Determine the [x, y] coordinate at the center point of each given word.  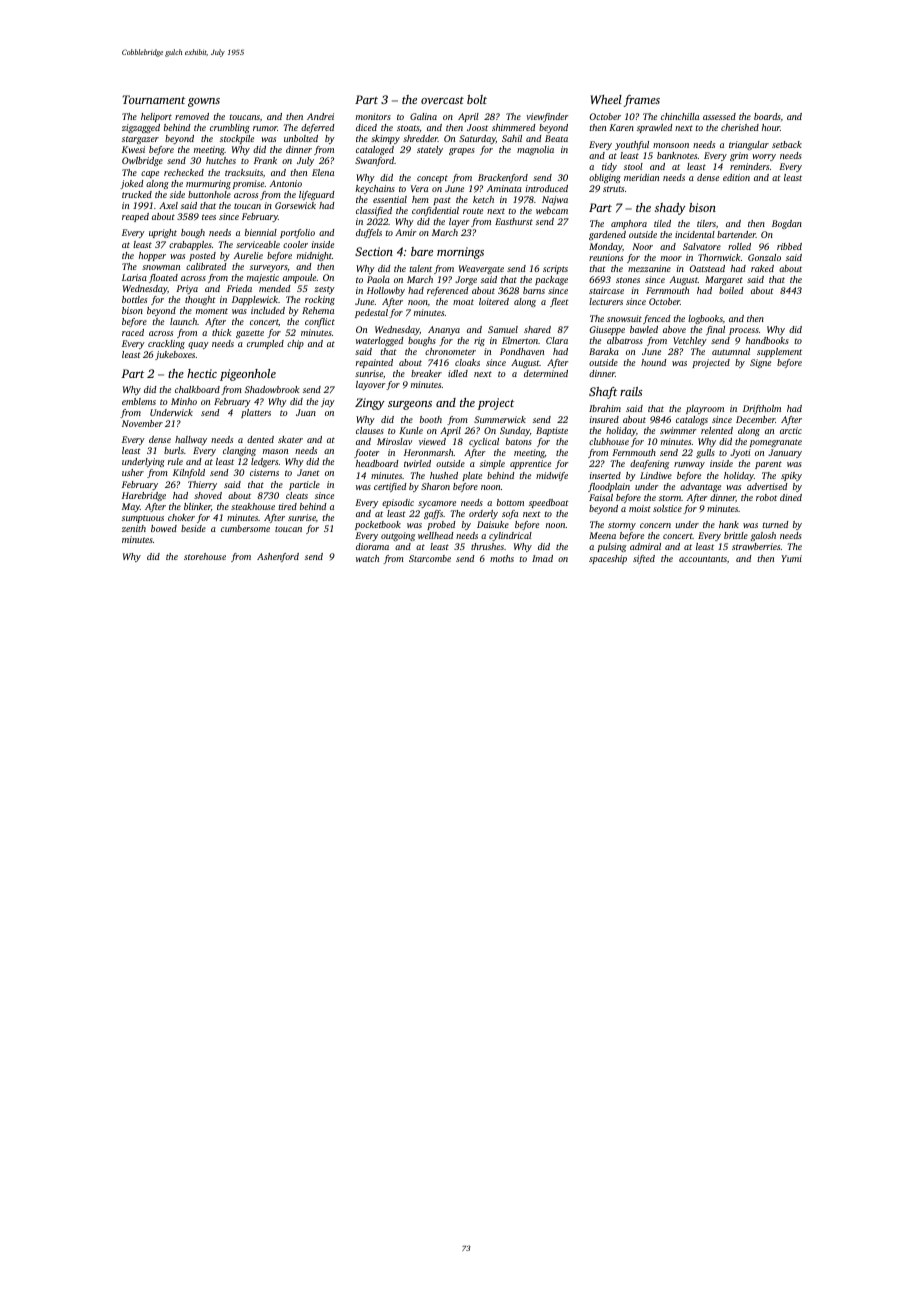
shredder [420, 138]
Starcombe [430, 558]
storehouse [205, 556]
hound [654, 362]
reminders [749, 166]
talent [421, 268]
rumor [265, 128]
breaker [426, 373]
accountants [703, 559]
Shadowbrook [272, 389]
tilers [706, 223]
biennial [261, 232]
